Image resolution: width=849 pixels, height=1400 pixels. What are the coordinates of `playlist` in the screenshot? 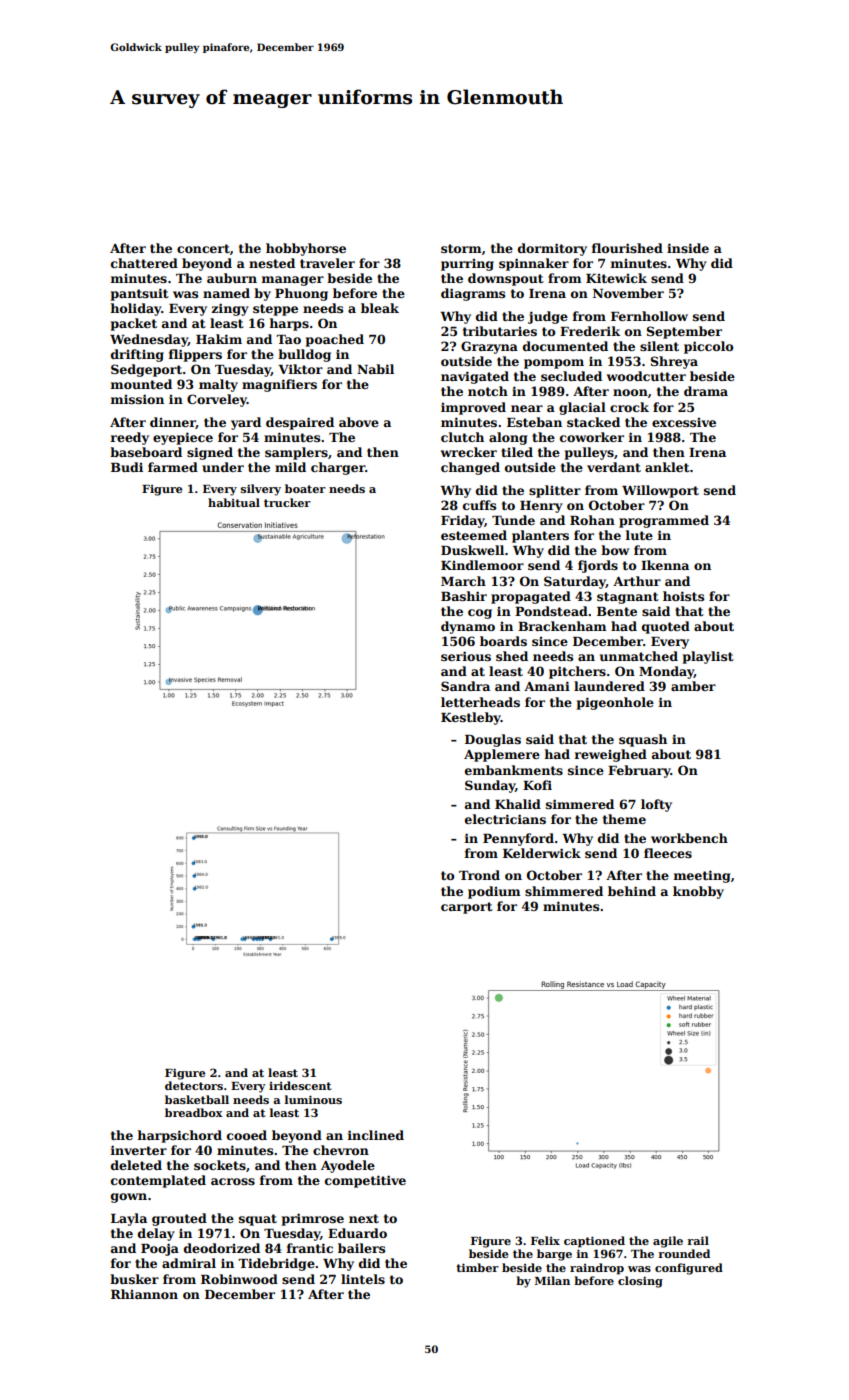 It's located at (708, 657).
